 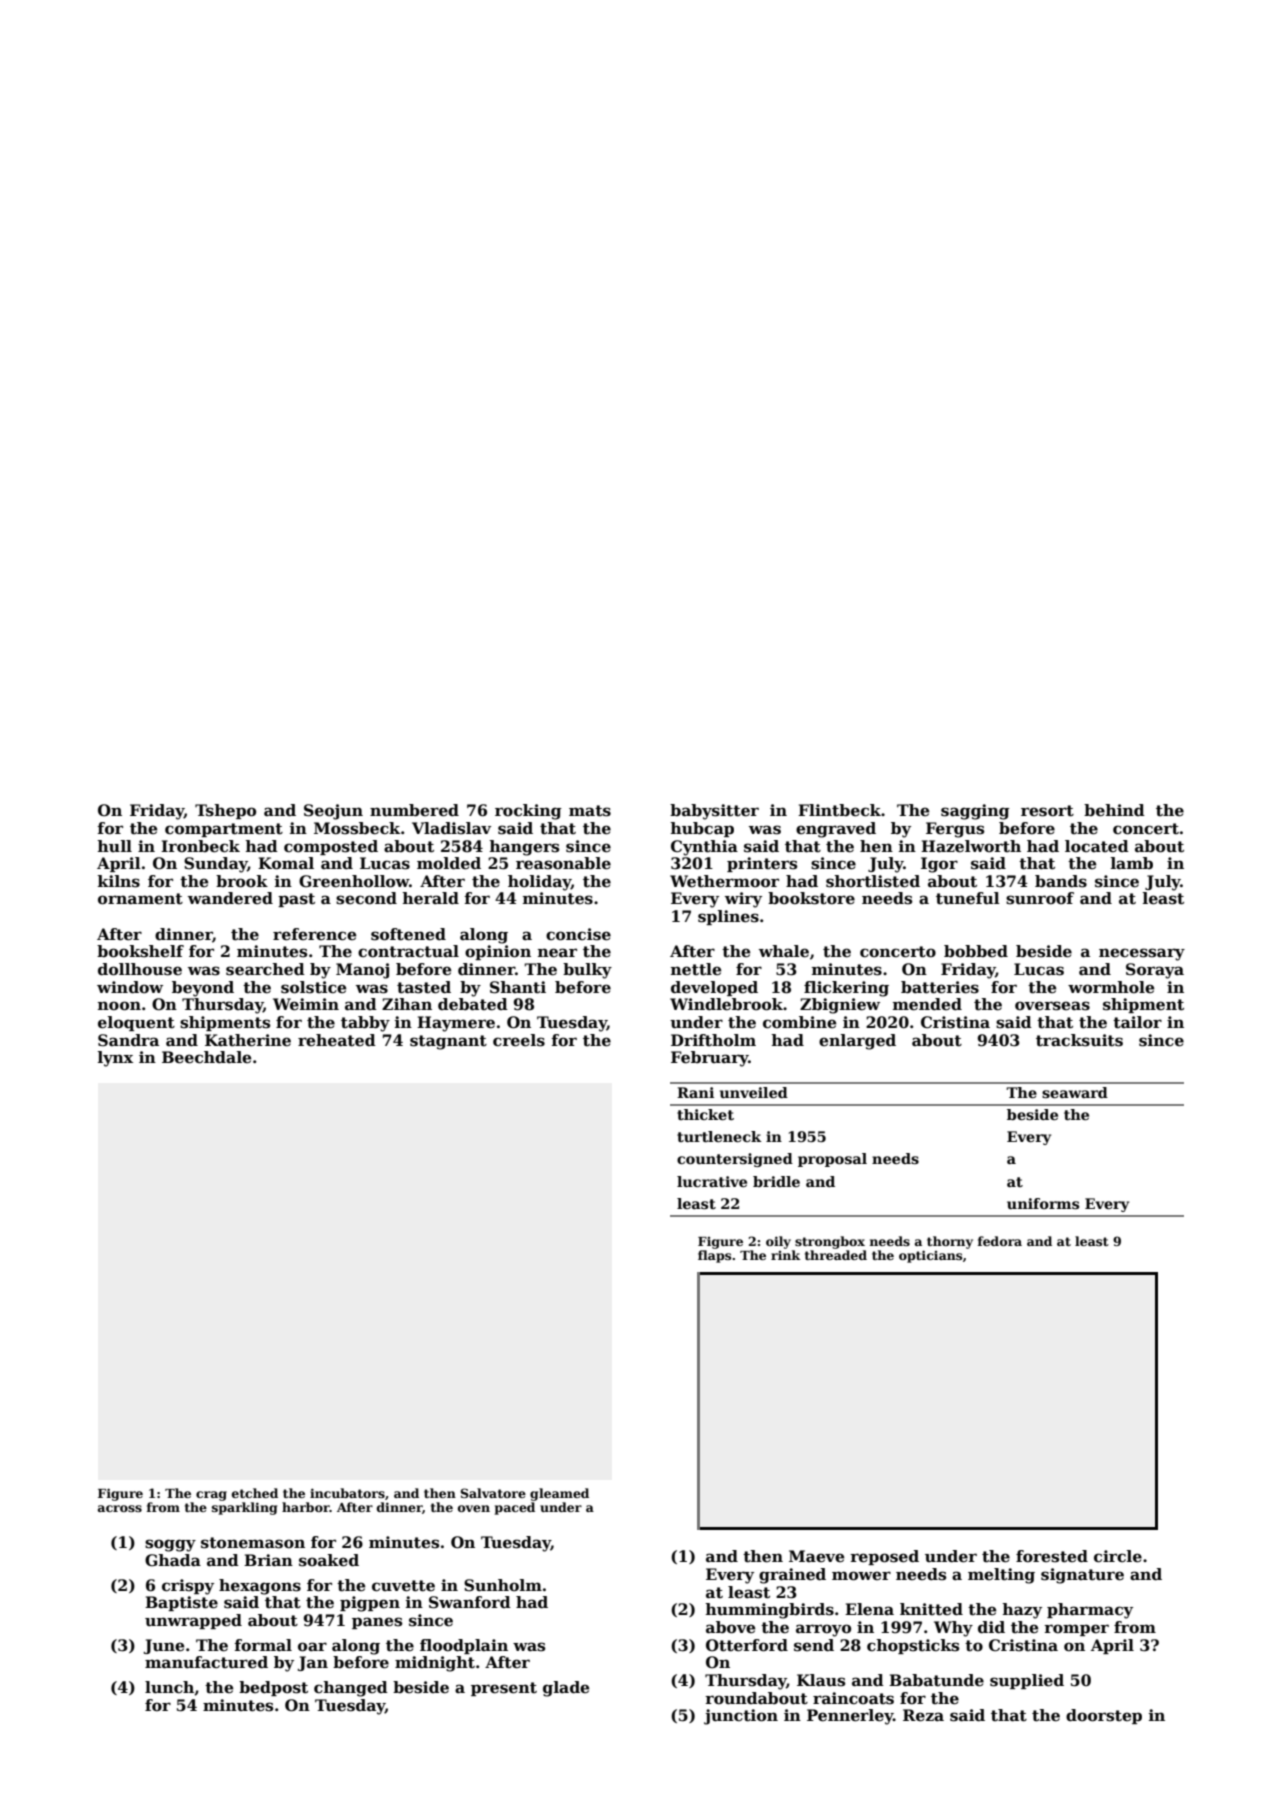 What do you see at coordinates (785, 1255) in the page?
I see `rink` at bounding box center [785, 1255].
